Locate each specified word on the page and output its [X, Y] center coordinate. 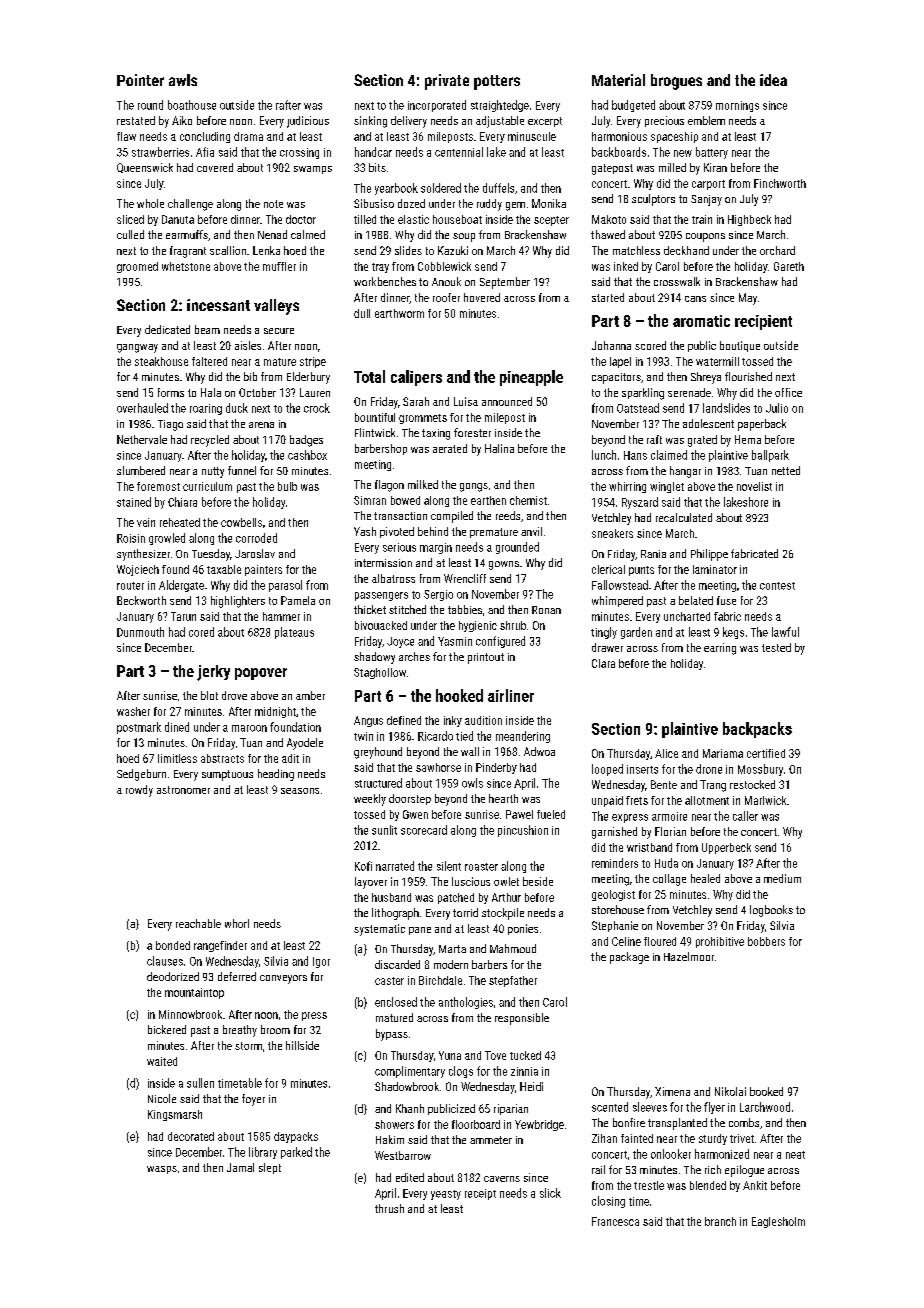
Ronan [546, 610]
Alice [666, 753]
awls [183, 80]
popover [261, 674]
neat [795, 1155]
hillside [302, 1045]
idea [773, 80]
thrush [389, 1208]
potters [497, 82]
